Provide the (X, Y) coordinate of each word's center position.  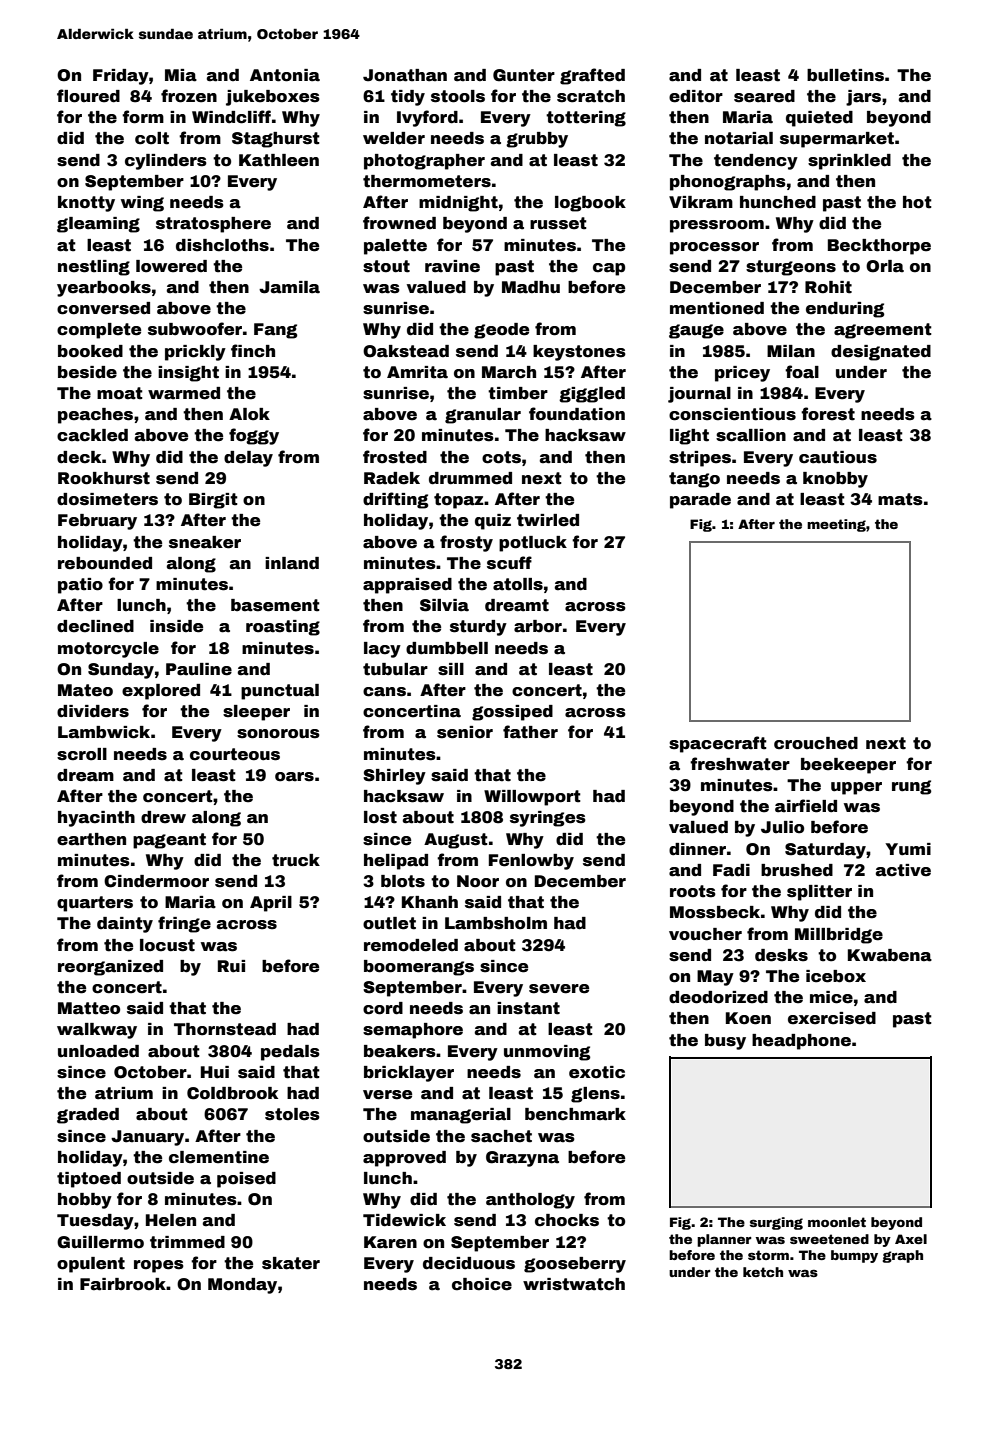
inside (176, 626)
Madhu (531, 287)
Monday (242, 1286)
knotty (86, 204)
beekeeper (848, 766)
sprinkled (849, 162)
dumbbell (447, 648)
